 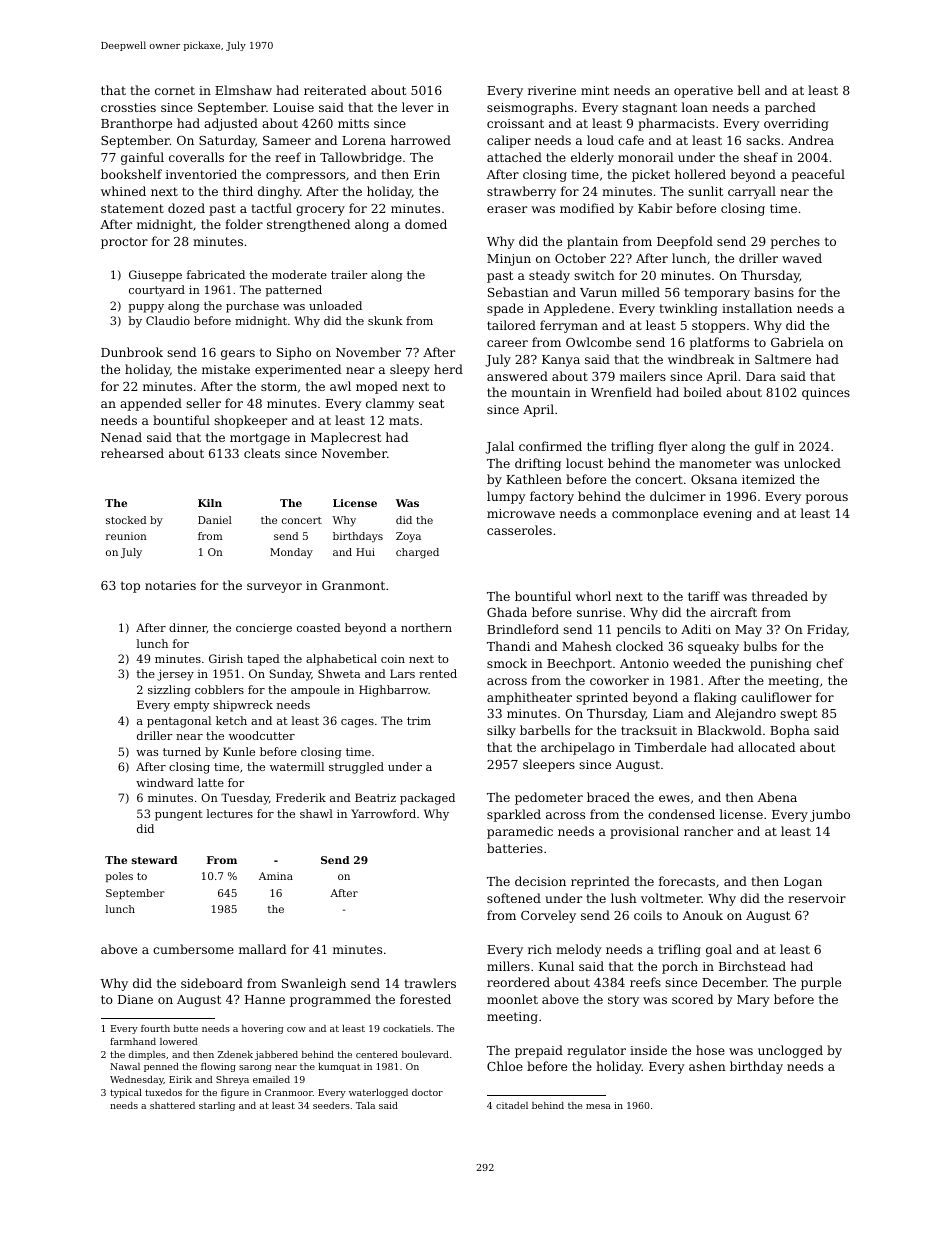 I want to click on sprinted, so click(x=602, y=698).
